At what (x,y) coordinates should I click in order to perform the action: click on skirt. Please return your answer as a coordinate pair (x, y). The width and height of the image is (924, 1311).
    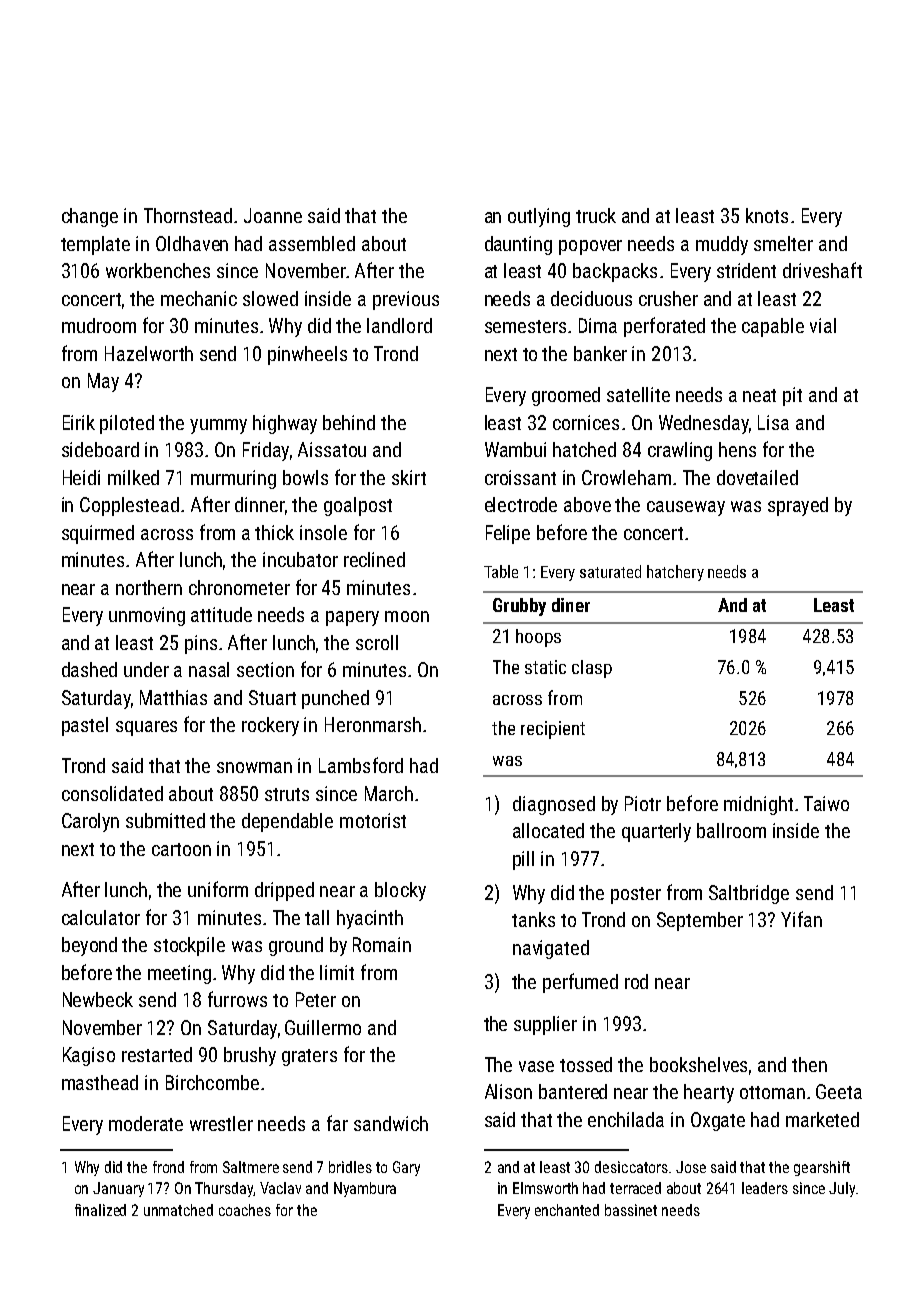
    Looking at the image, I should click on (409, 477).
